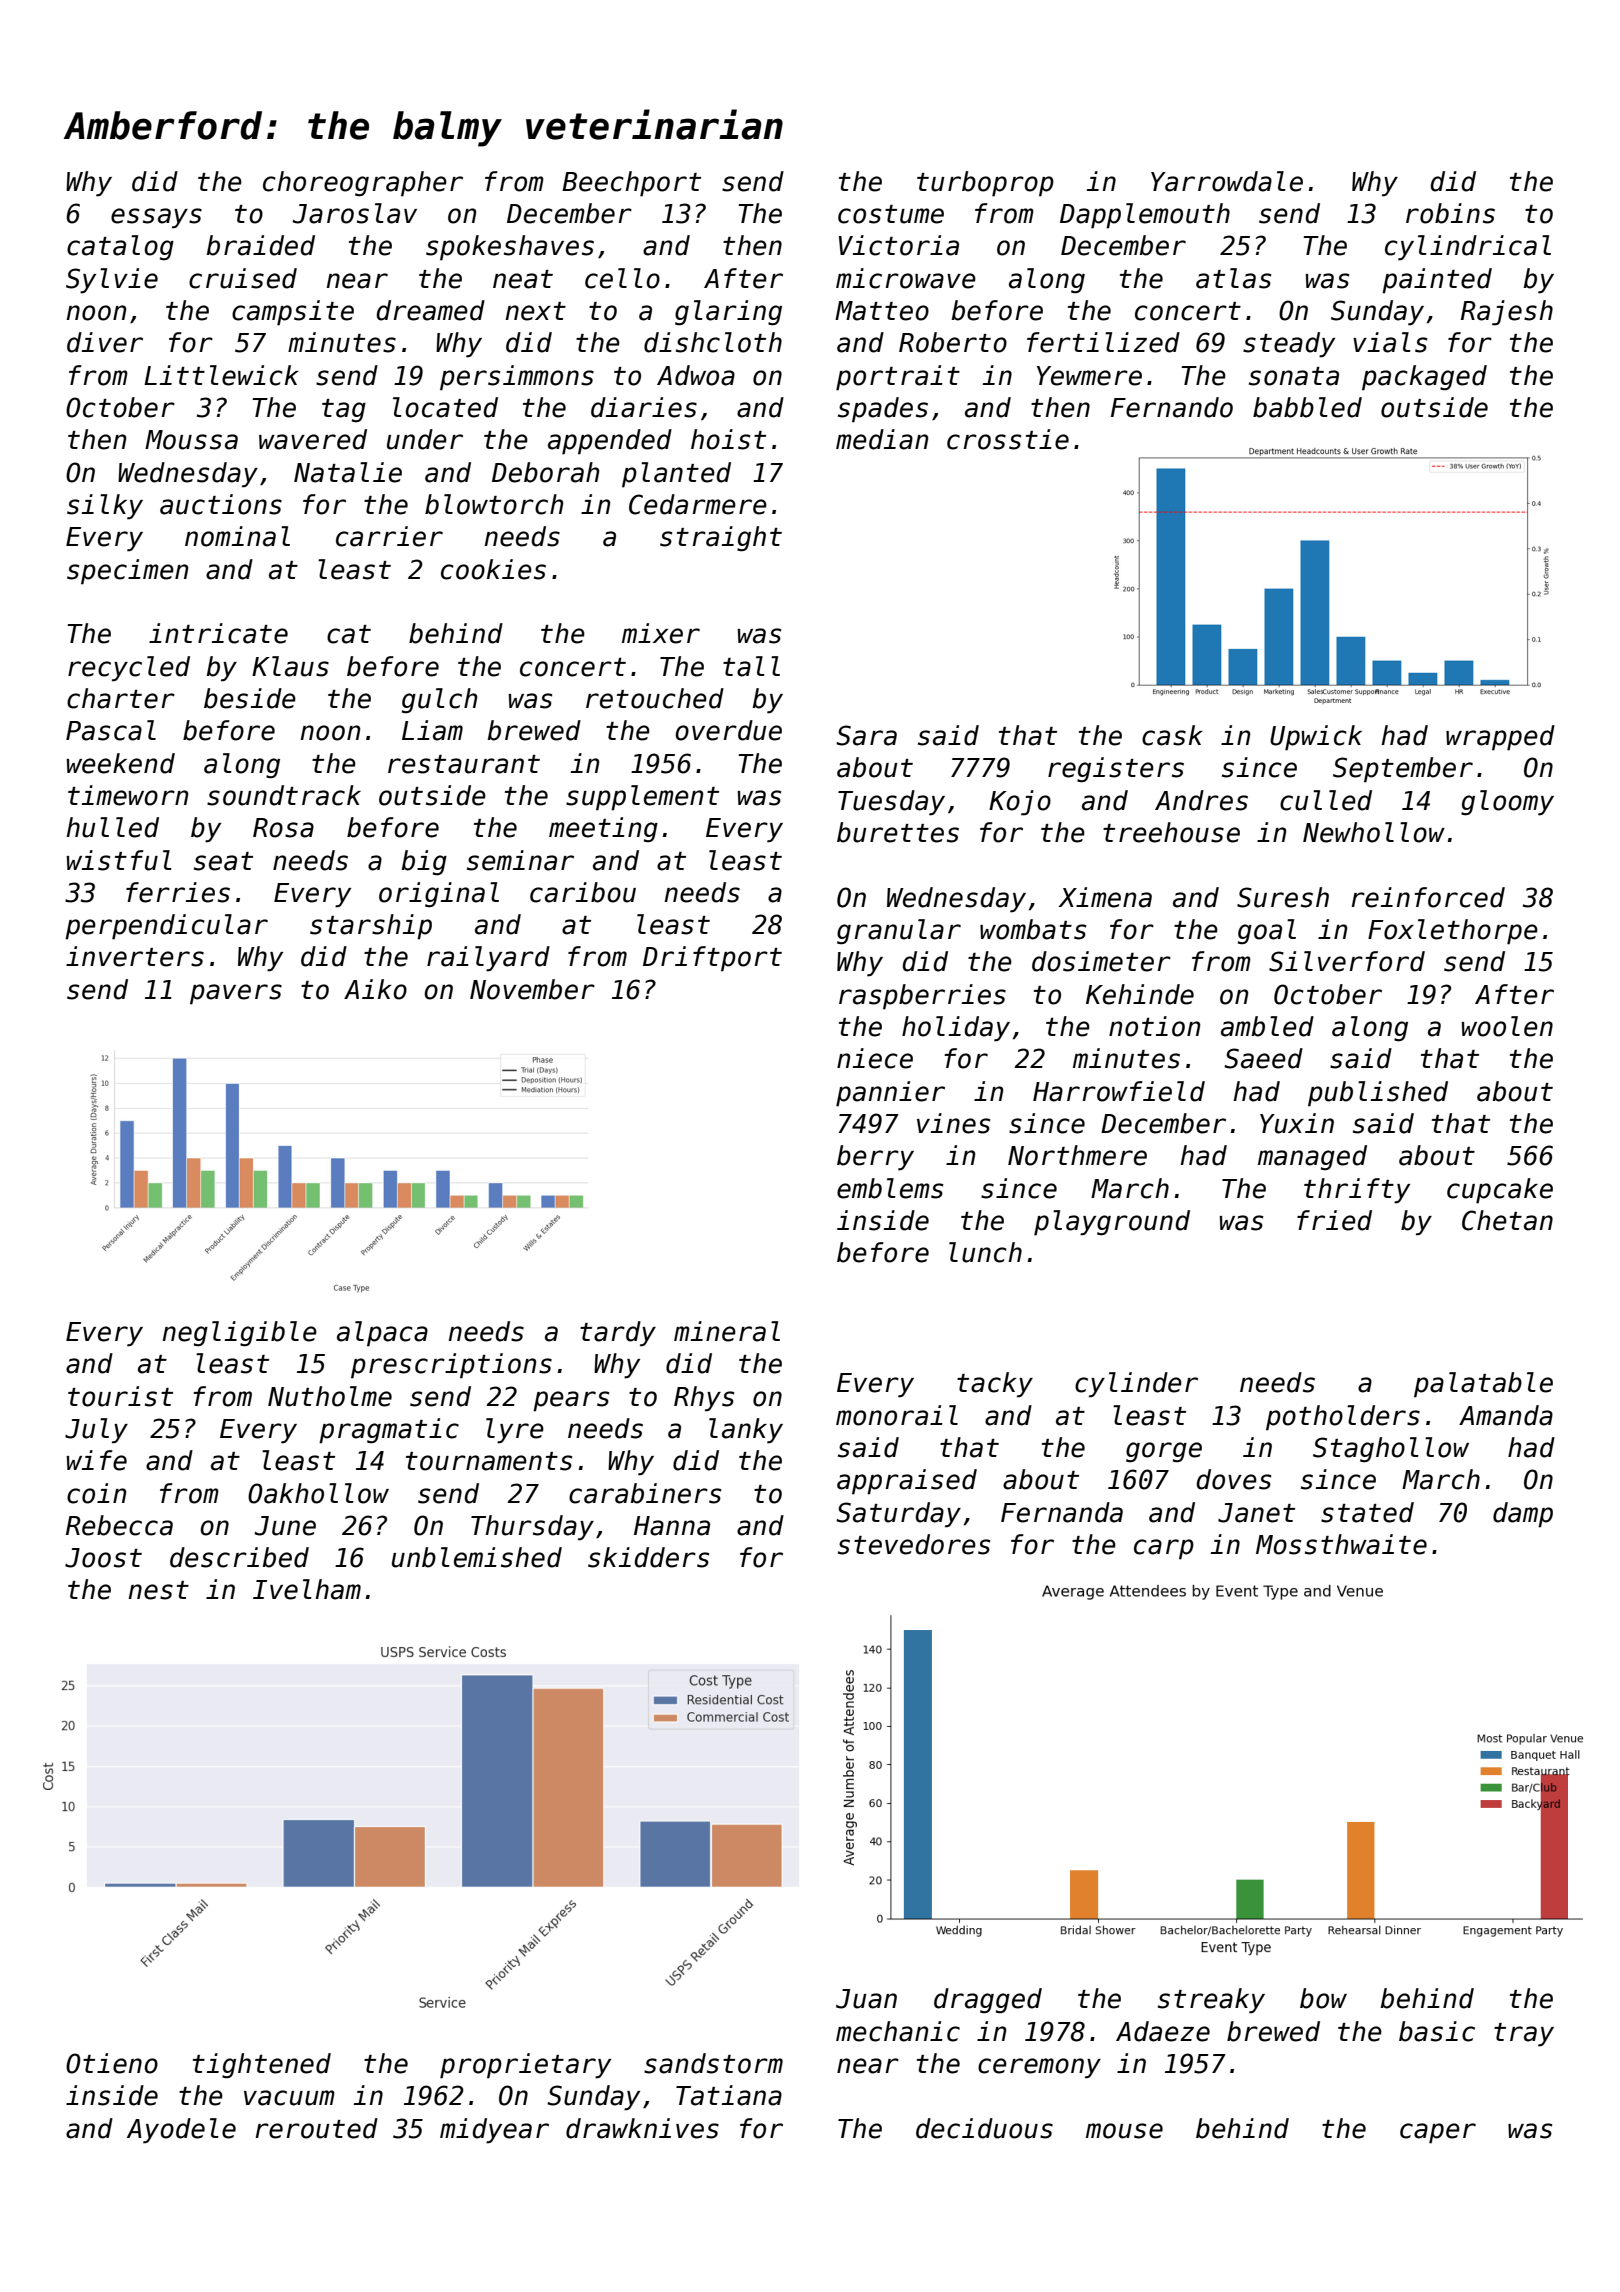 The height and width of the screenshot is (2292, 1620). I want to click on choreographer, so click(363, 184).
